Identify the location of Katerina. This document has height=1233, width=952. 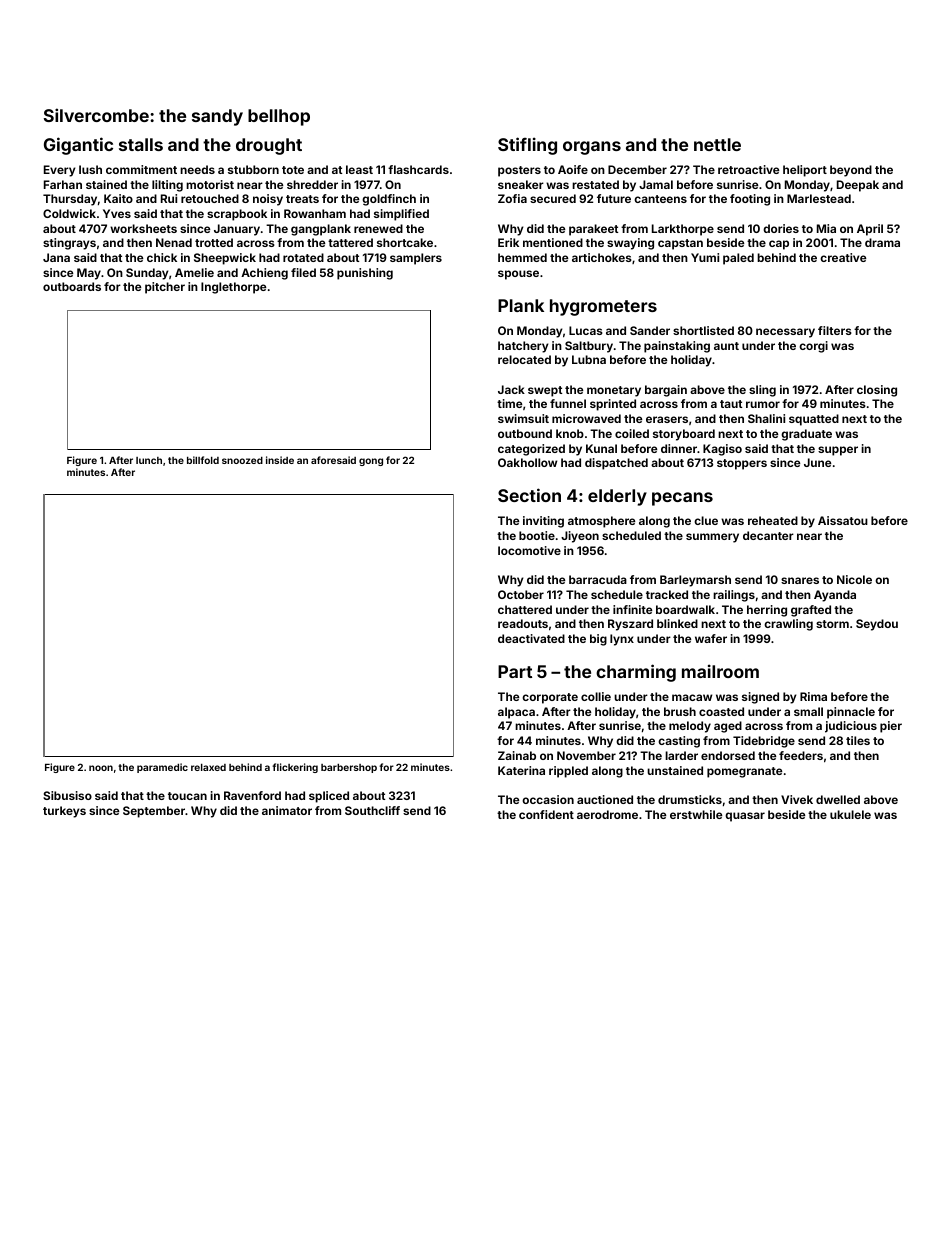
(521, 770).
